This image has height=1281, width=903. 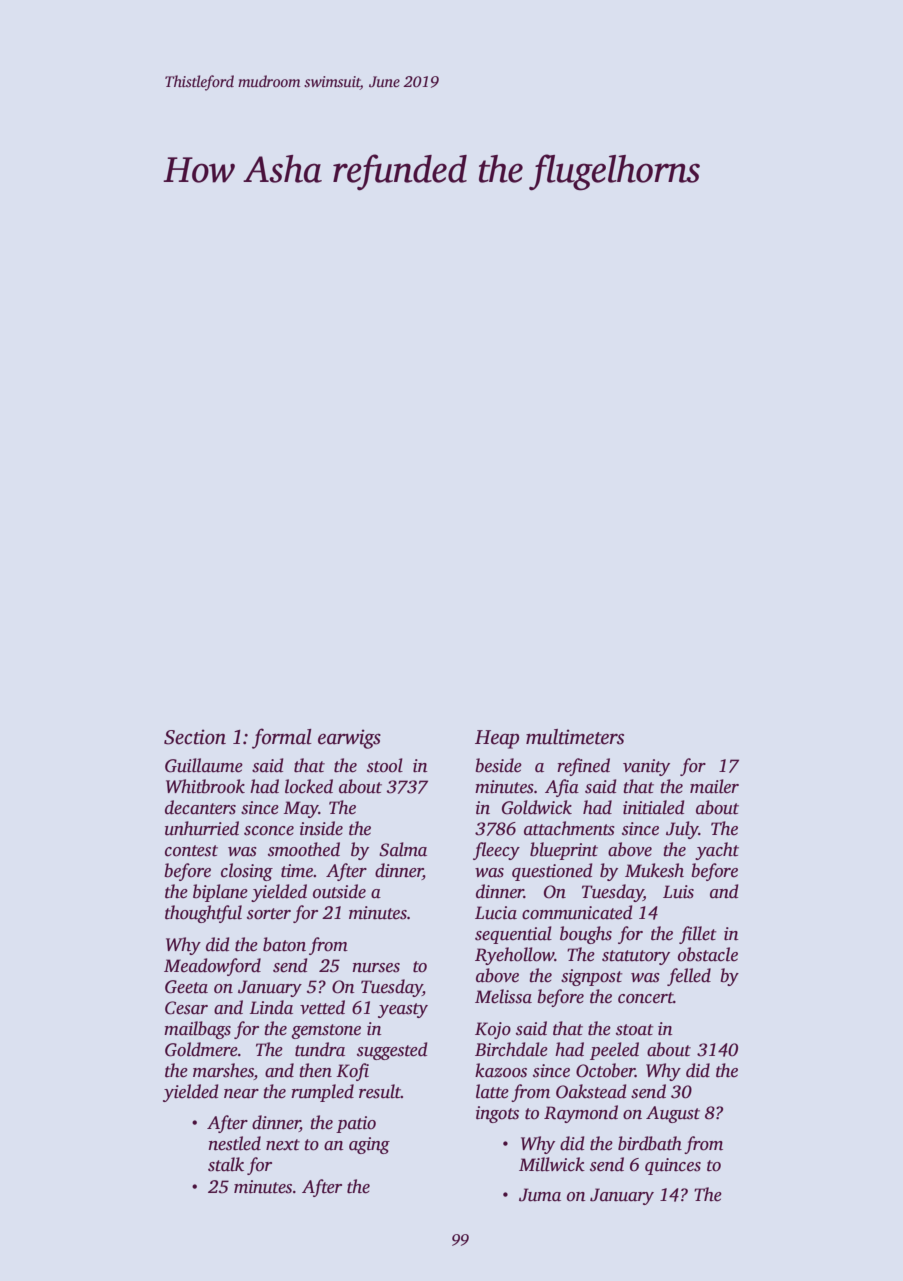 I want to click on Whitbrook, so click(x=205, y=786).
